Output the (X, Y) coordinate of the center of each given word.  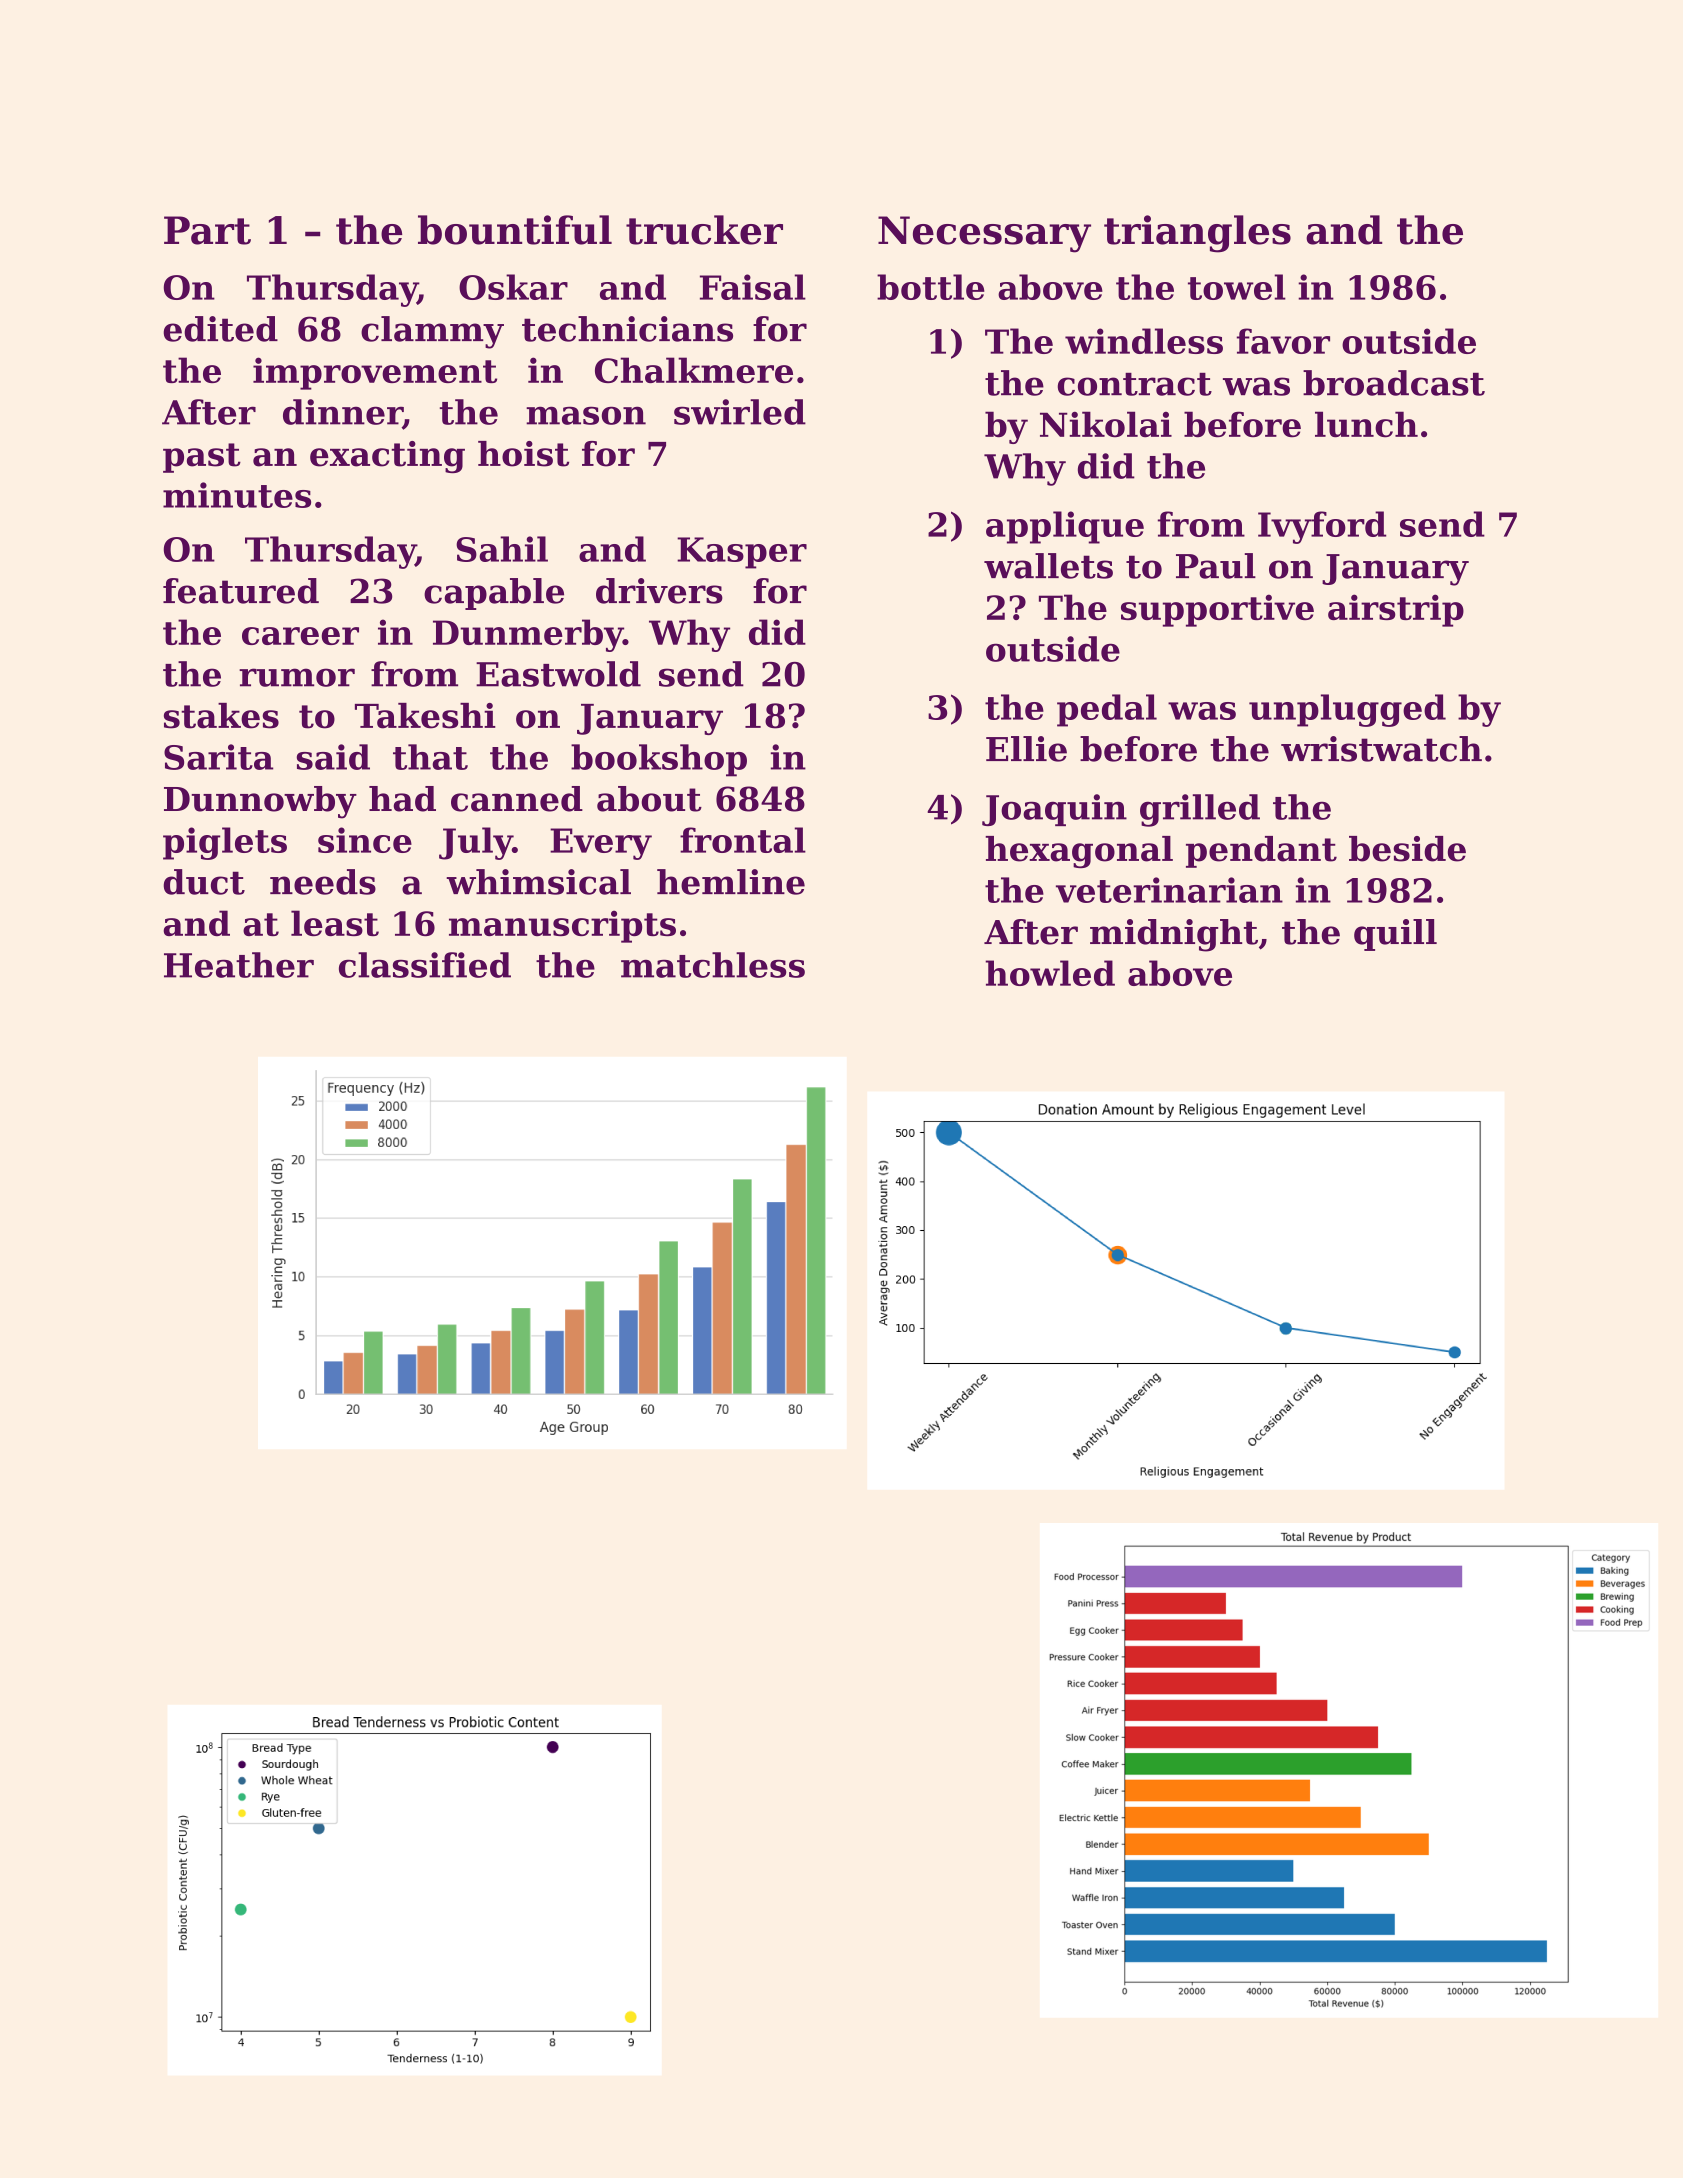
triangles (1197, 234)
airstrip (1396, 610)
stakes (221, 716)
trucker (704, 230)
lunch (1366, 424)
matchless (713, 965)
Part (207, 230)
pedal (1107, 710)
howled (1050, 973)
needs (323, 882)
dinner (343, 413)
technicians (627, 329)
